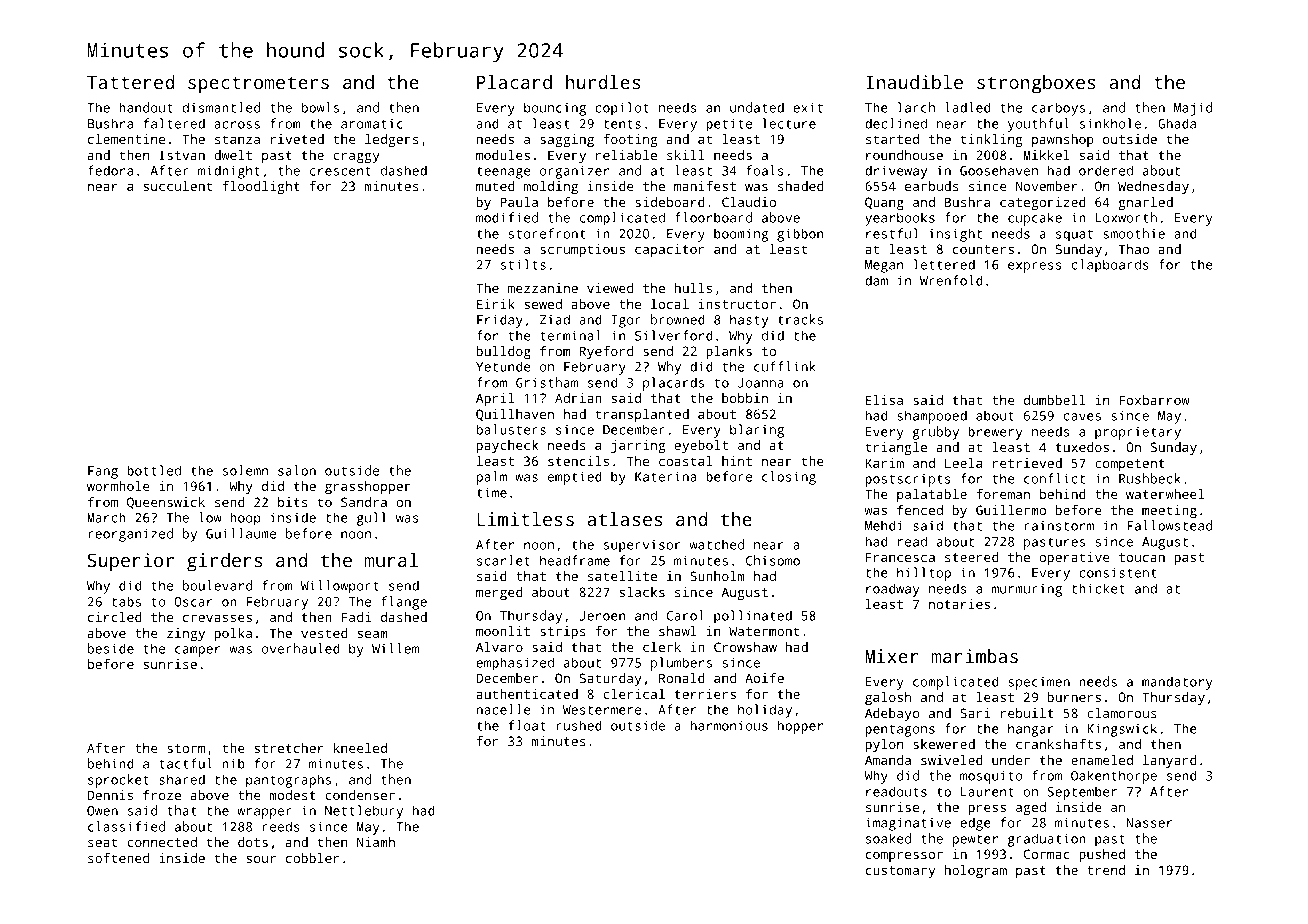  Describe the element at coordinates (103, 472) in the screenshot. I see `Fang` at that location.
